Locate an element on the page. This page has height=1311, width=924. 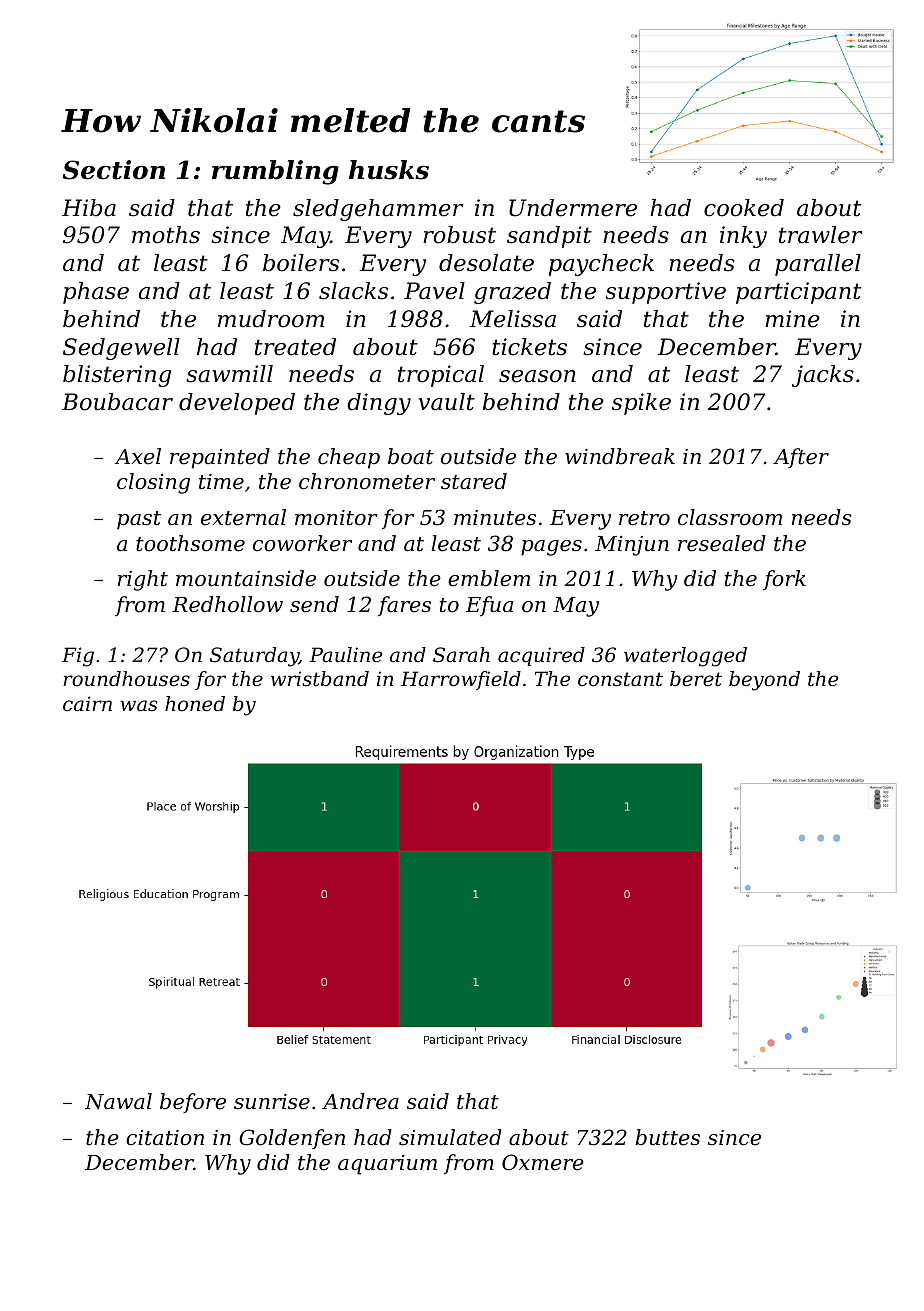
Redhollow is located at coordinates (227, 604).
